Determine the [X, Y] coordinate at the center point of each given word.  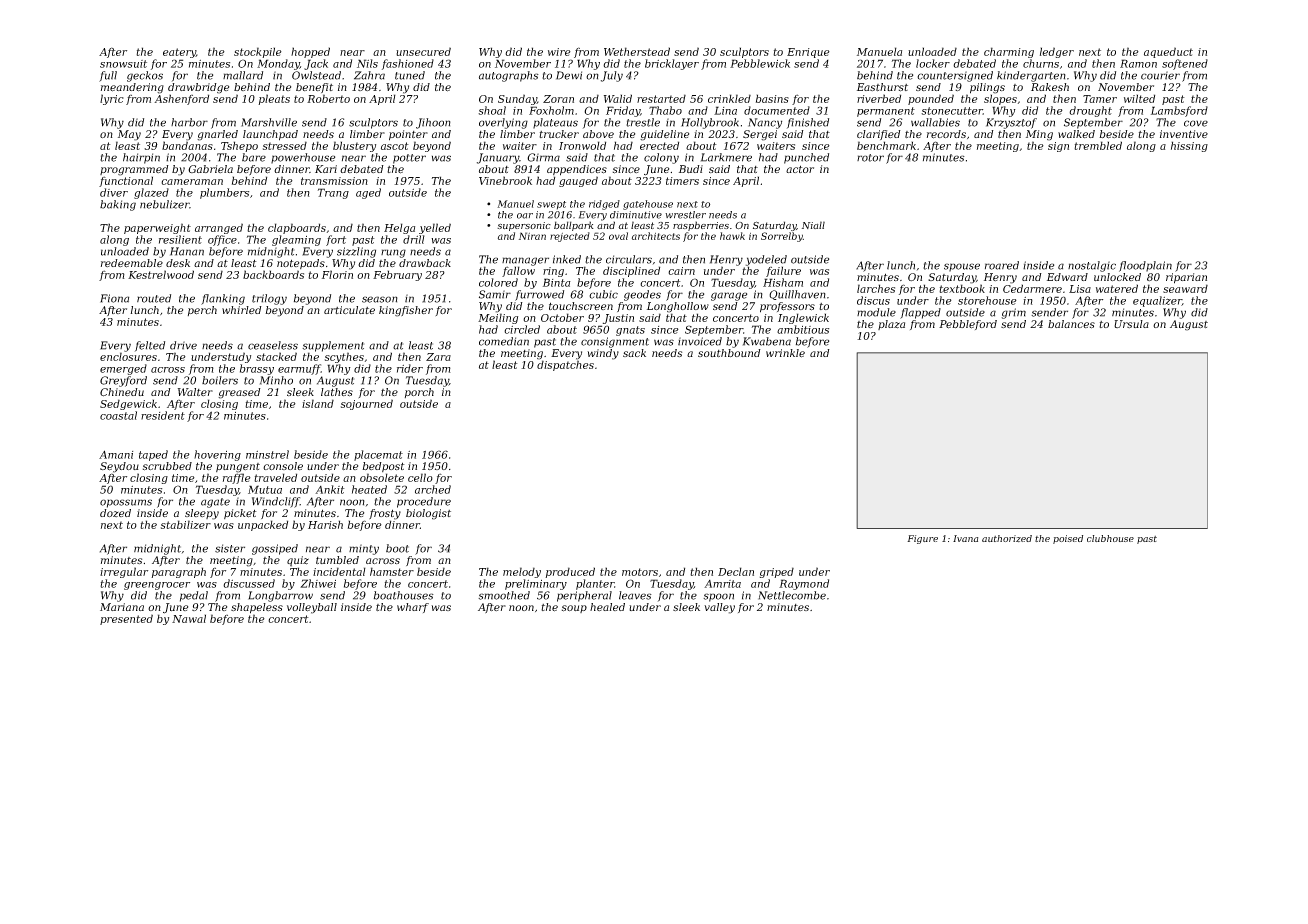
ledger [1057, 52]
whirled [242, 310]
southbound [729, 353]
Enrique [808, 53]
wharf [413, 608]
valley [719, 608]
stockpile [258, 52]
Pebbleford [968, 325]
